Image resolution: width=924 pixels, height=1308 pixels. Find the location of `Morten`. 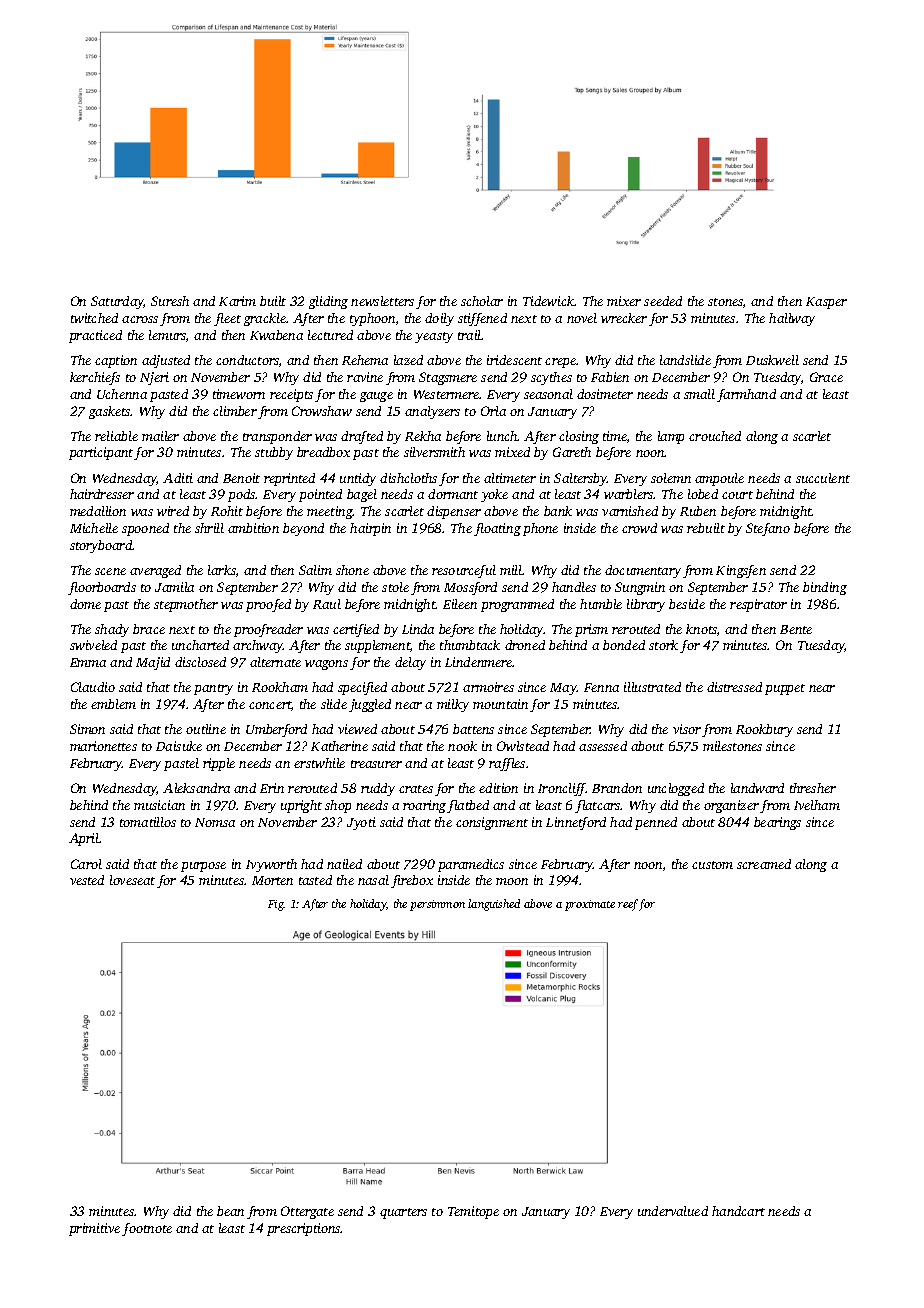

Morten is located at coordinates (272, 880).
